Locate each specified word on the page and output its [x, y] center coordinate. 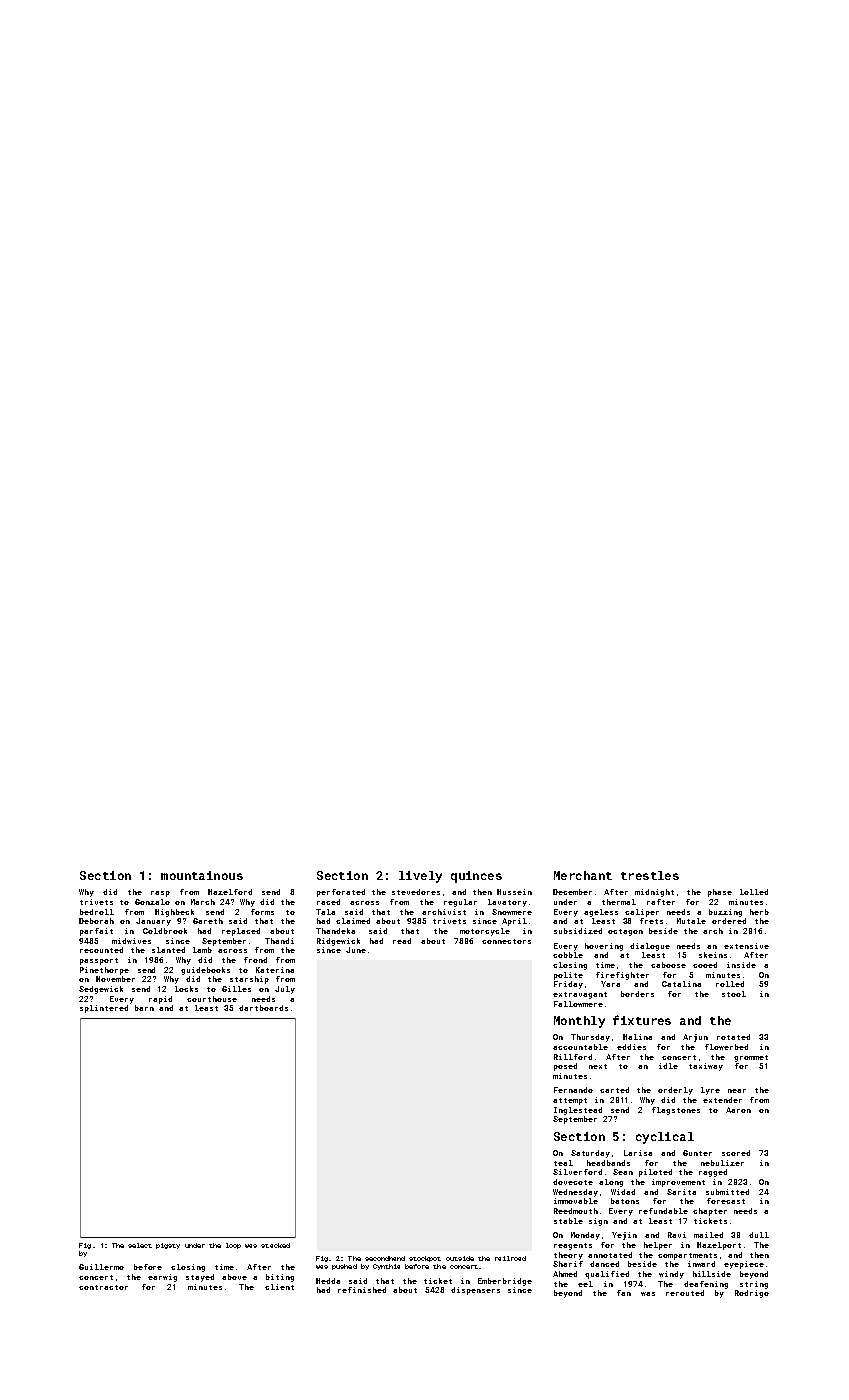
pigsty [168, 1246]
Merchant [583, 875]
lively [420, 877]
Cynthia [386, 1267]
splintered [104, 1009]
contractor [103, 1287]
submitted [727, 1192]
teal [563, 1163]
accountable [580, 1047]
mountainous [202, 875]
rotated [733, 1037]
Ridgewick [338, 942]
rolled [730, 984]
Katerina [275, 970]
